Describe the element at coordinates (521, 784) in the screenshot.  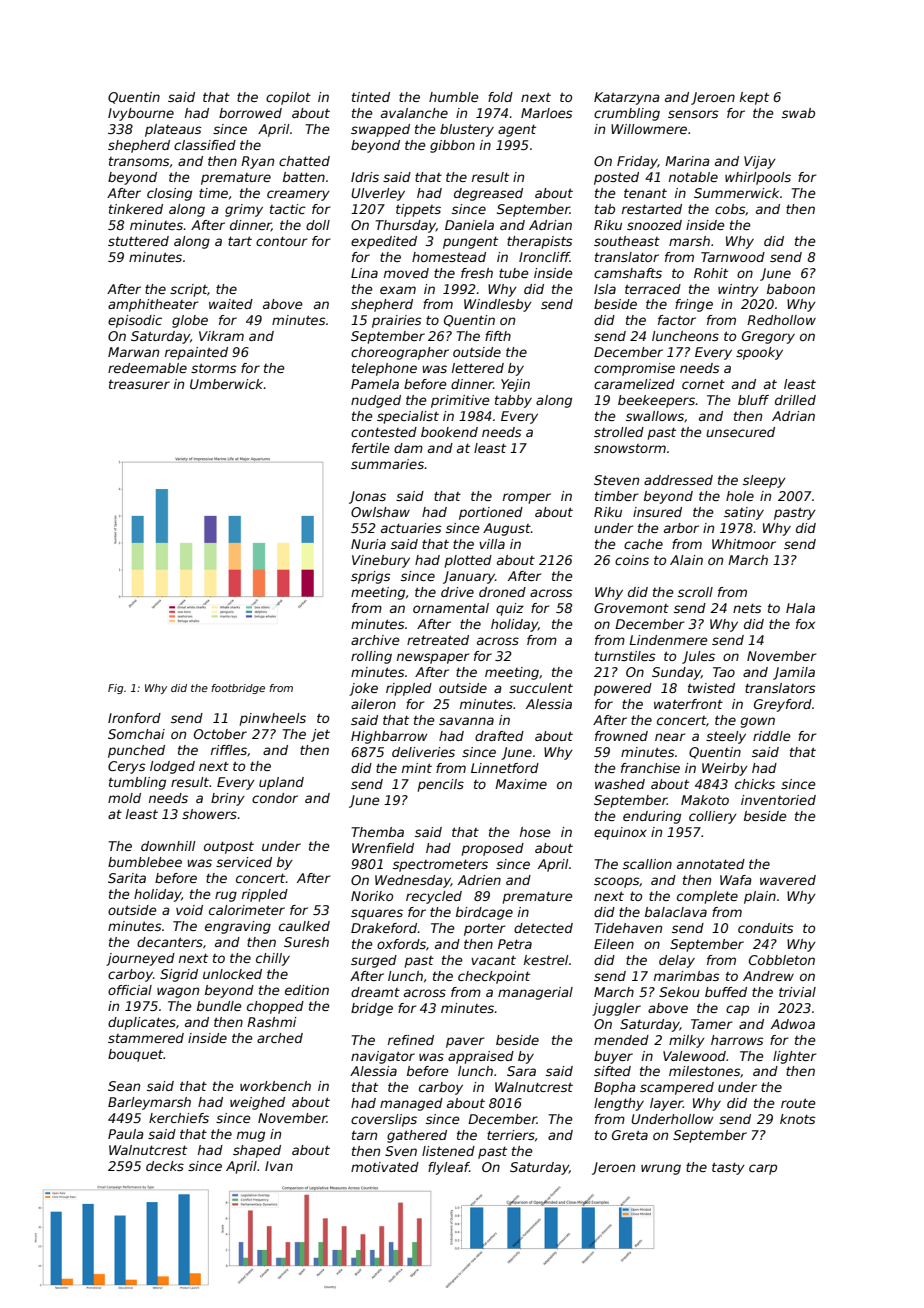
I see `Maxime` at that location.
